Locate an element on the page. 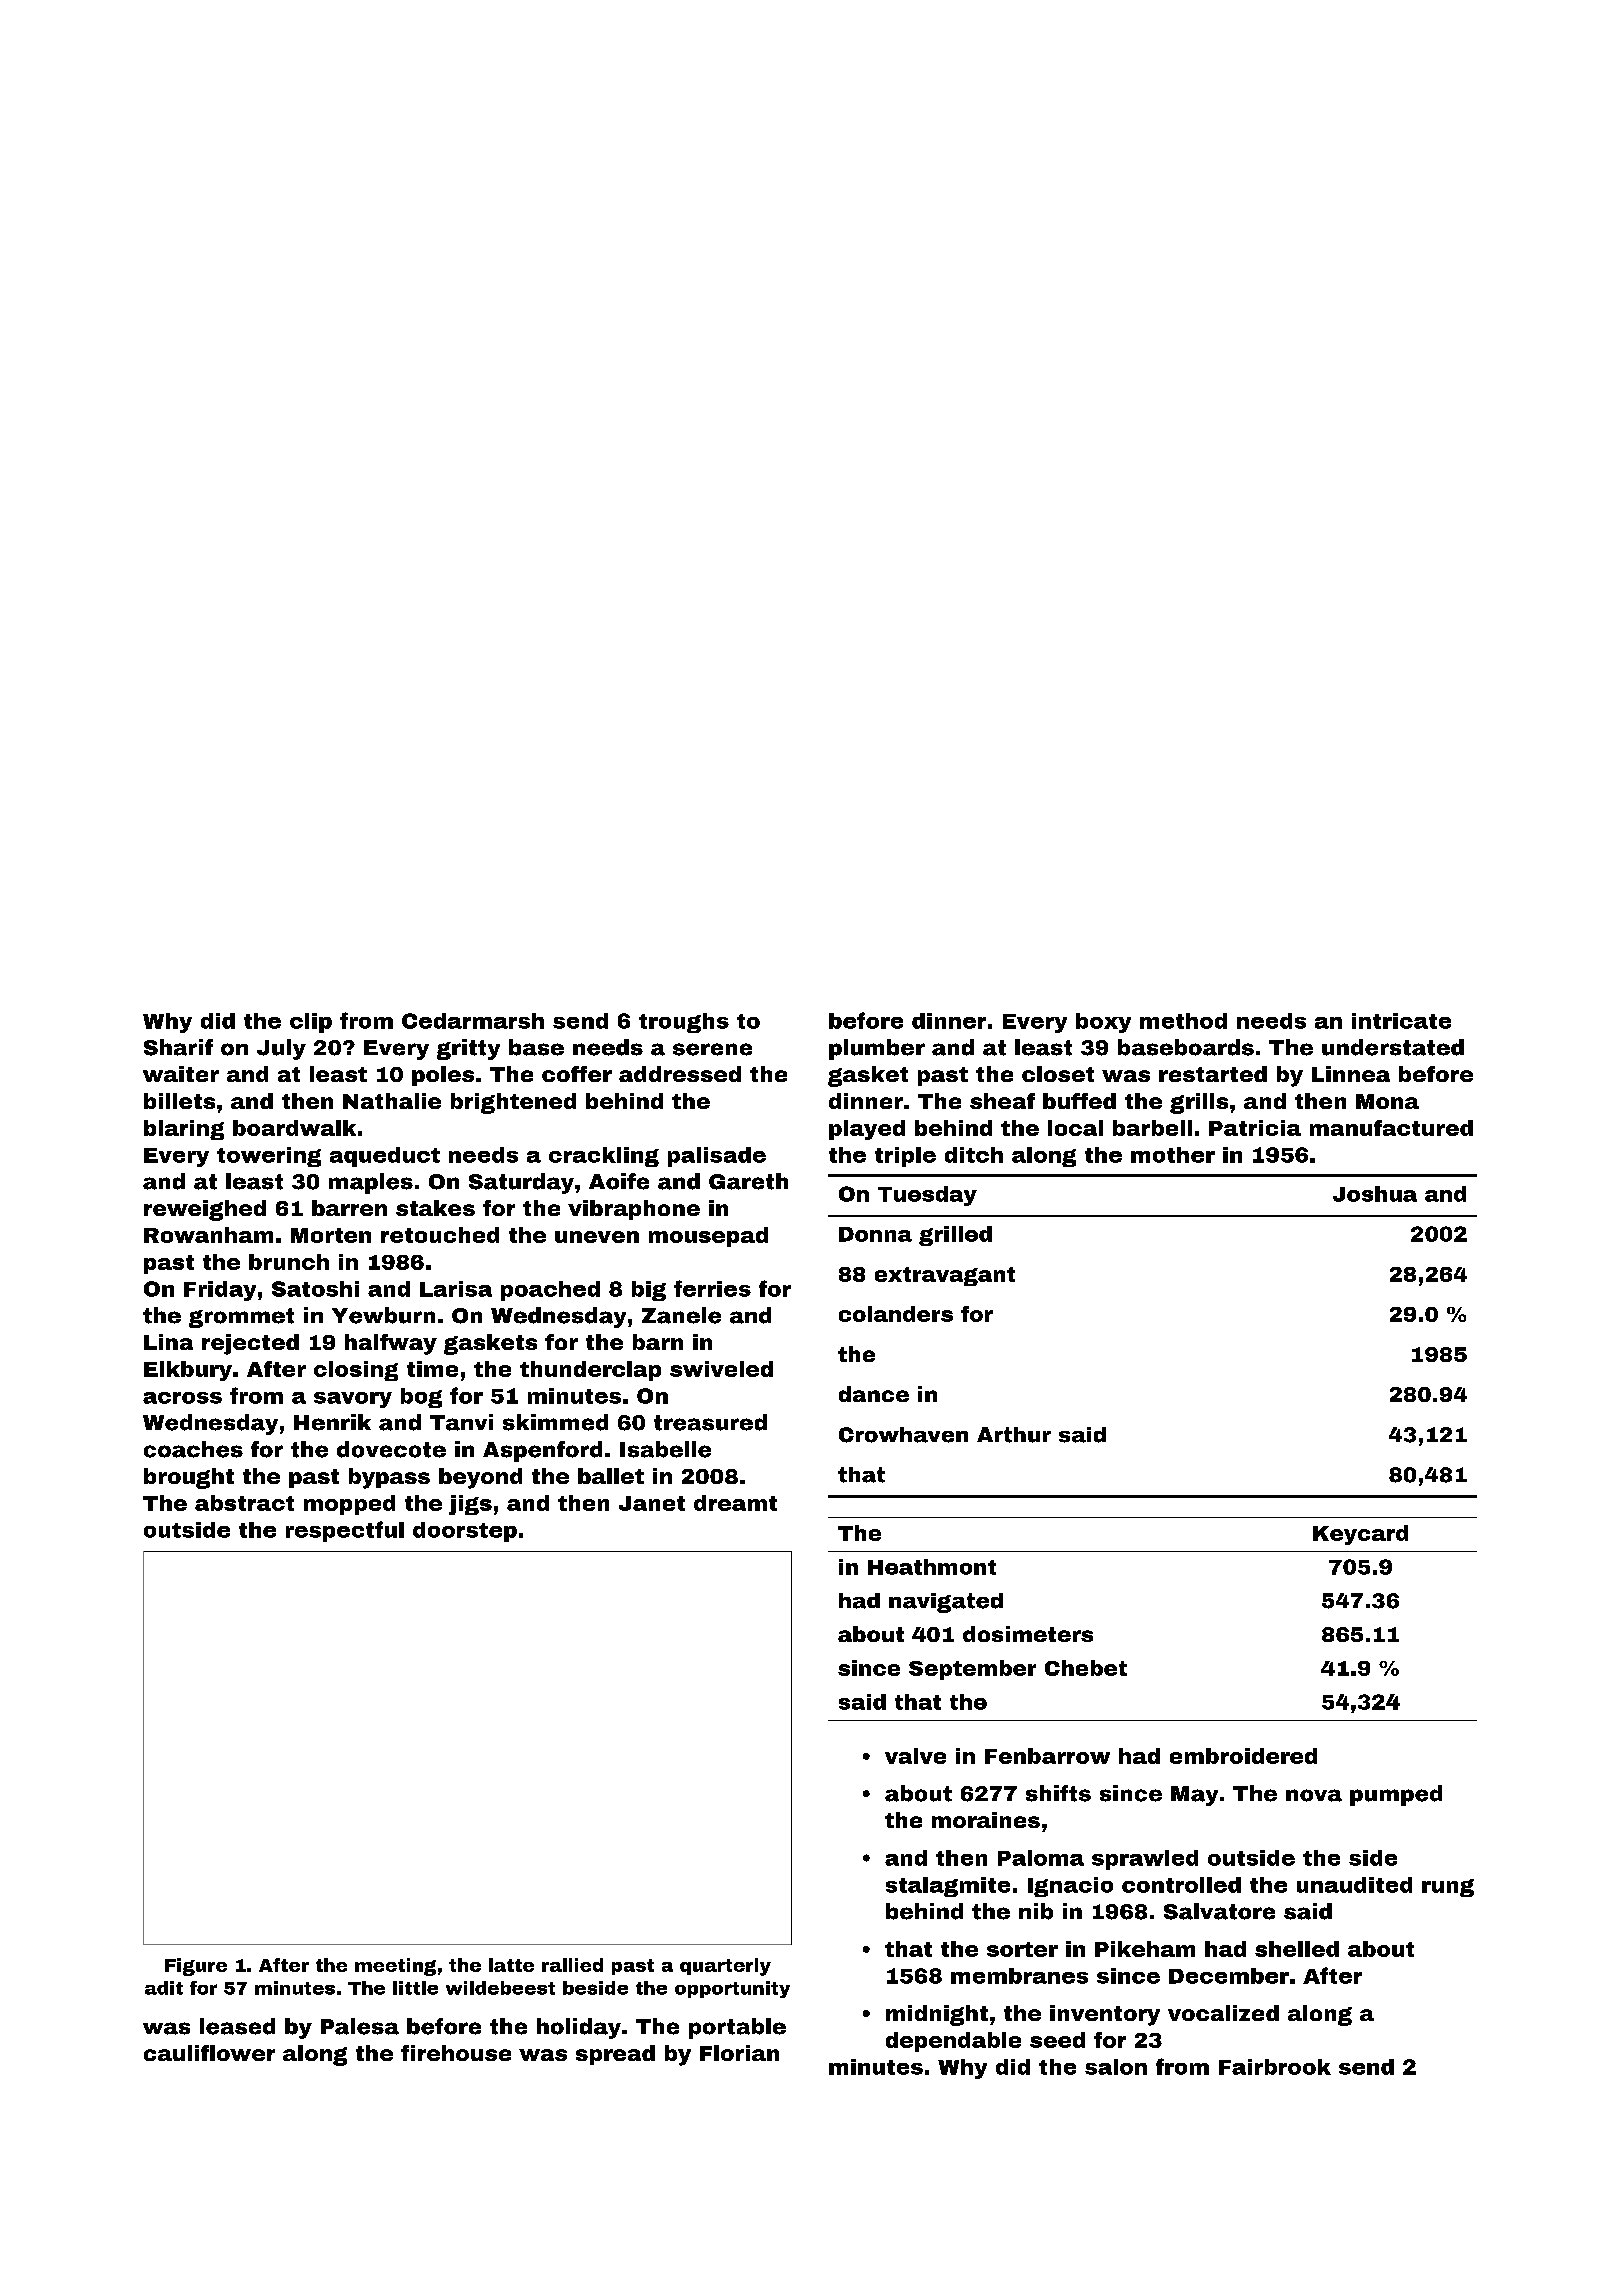 The height and width of the image is (2292, 1620). Cedarmarsh is located at coordinates (473, 1021).
